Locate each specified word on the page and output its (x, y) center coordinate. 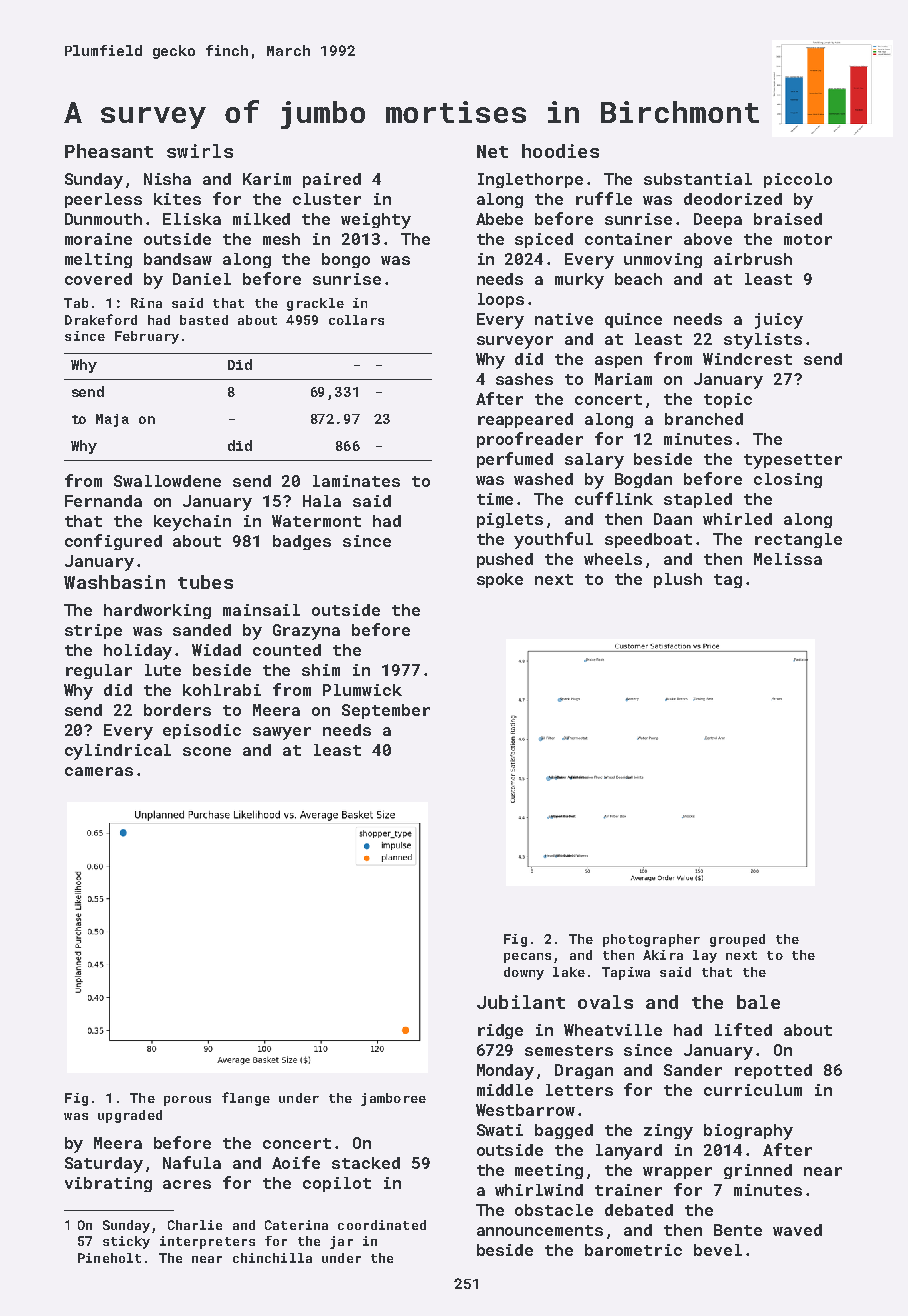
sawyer (282, 733)
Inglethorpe (530, 180)
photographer (651, 940)
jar (341, 1242)
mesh (281, 239)
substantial (698, 179)
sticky (126, 1242)
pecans (527, 958)
